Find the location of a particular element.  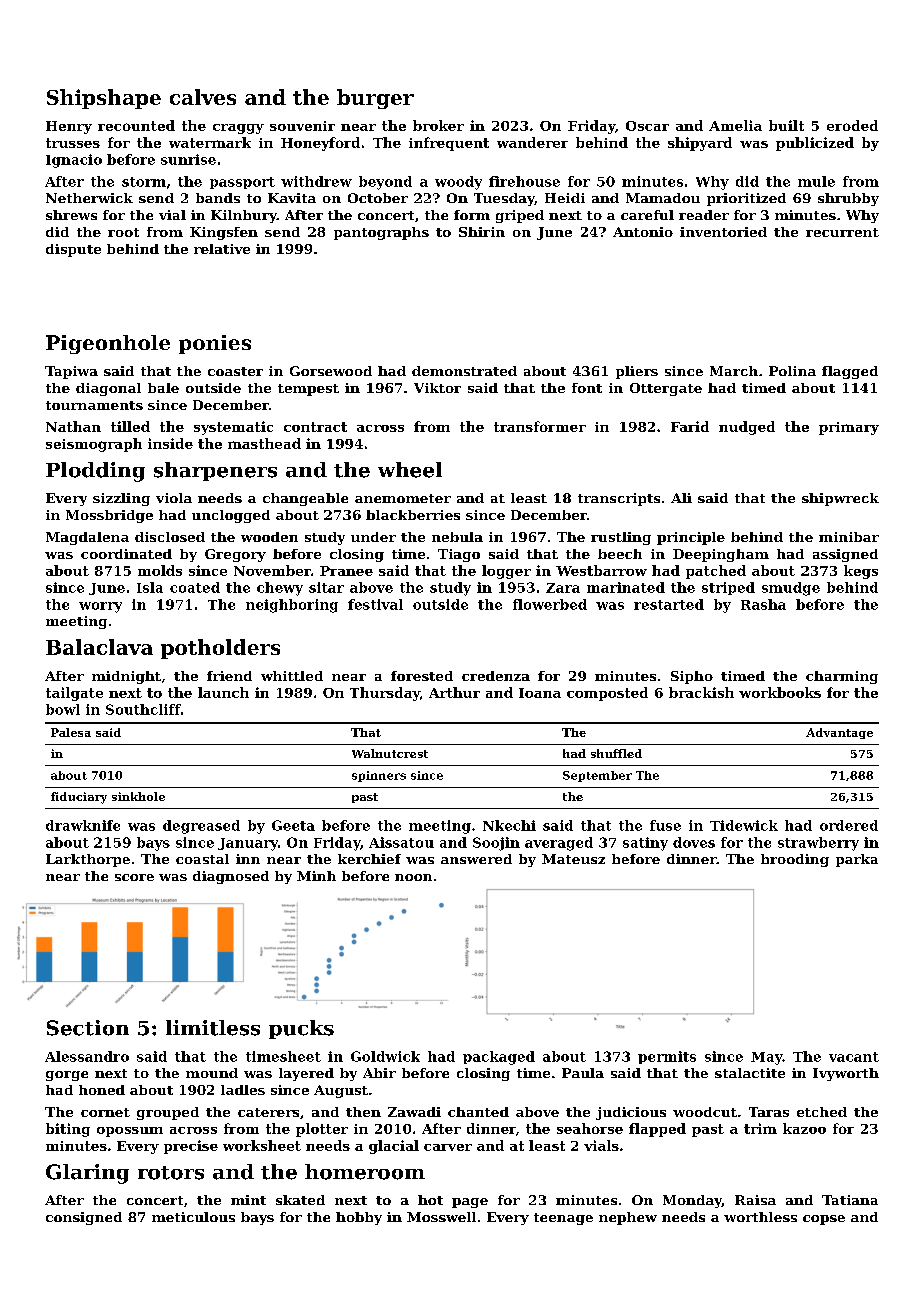

Shipshape is located at coordinates (104, 99).
